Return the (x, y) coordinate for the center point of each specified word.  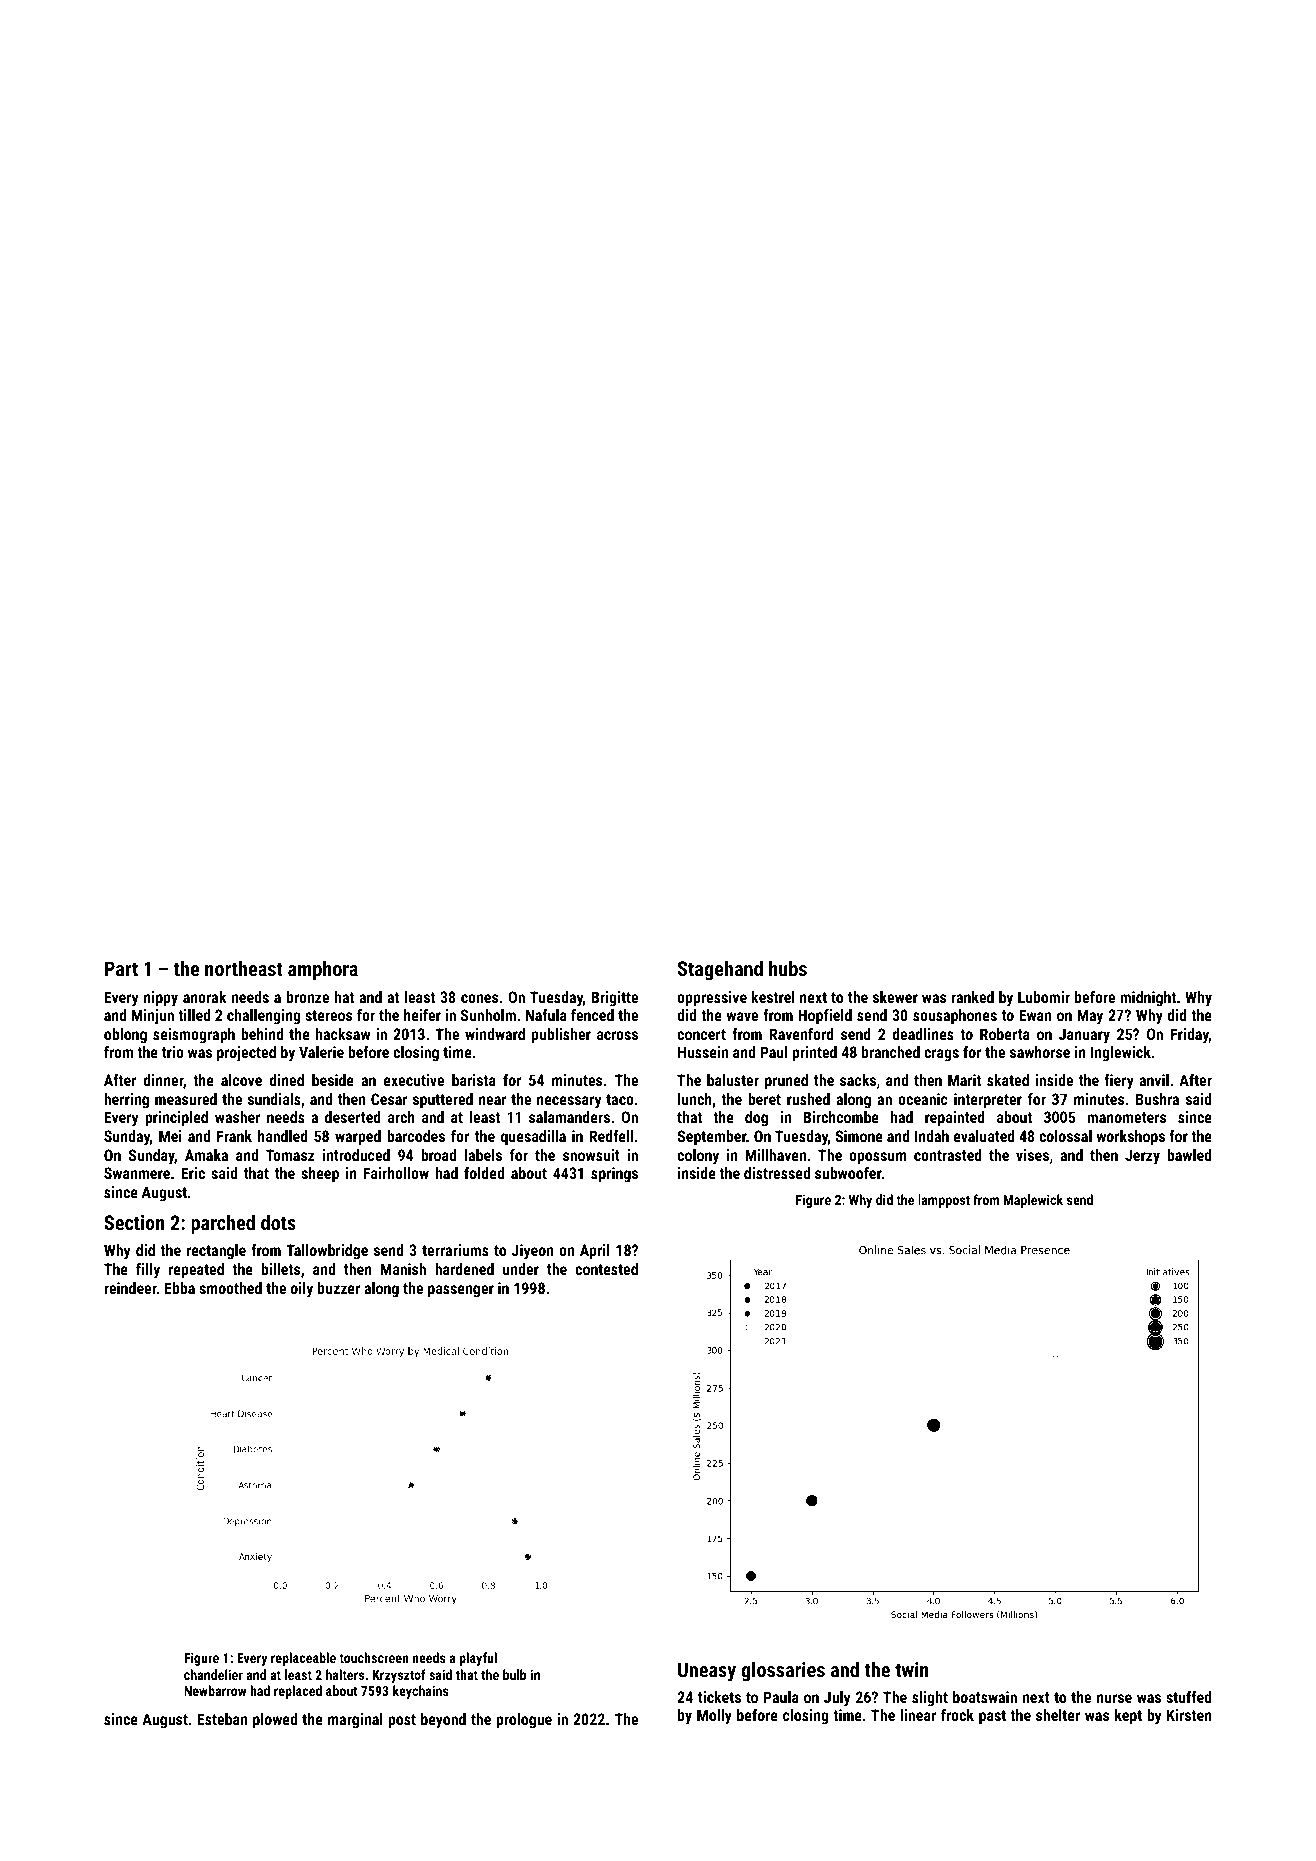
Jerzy (1142, 1157)
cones (479, 998)
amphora (323, 970)
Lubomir (1044, 997)
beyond (443, 1721)
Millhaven (775, 1155)
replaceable (303, 1659)
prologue (524, 1721)
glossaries (783, 1671)
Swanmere (137, 1173)
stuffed (1188, 1697)
